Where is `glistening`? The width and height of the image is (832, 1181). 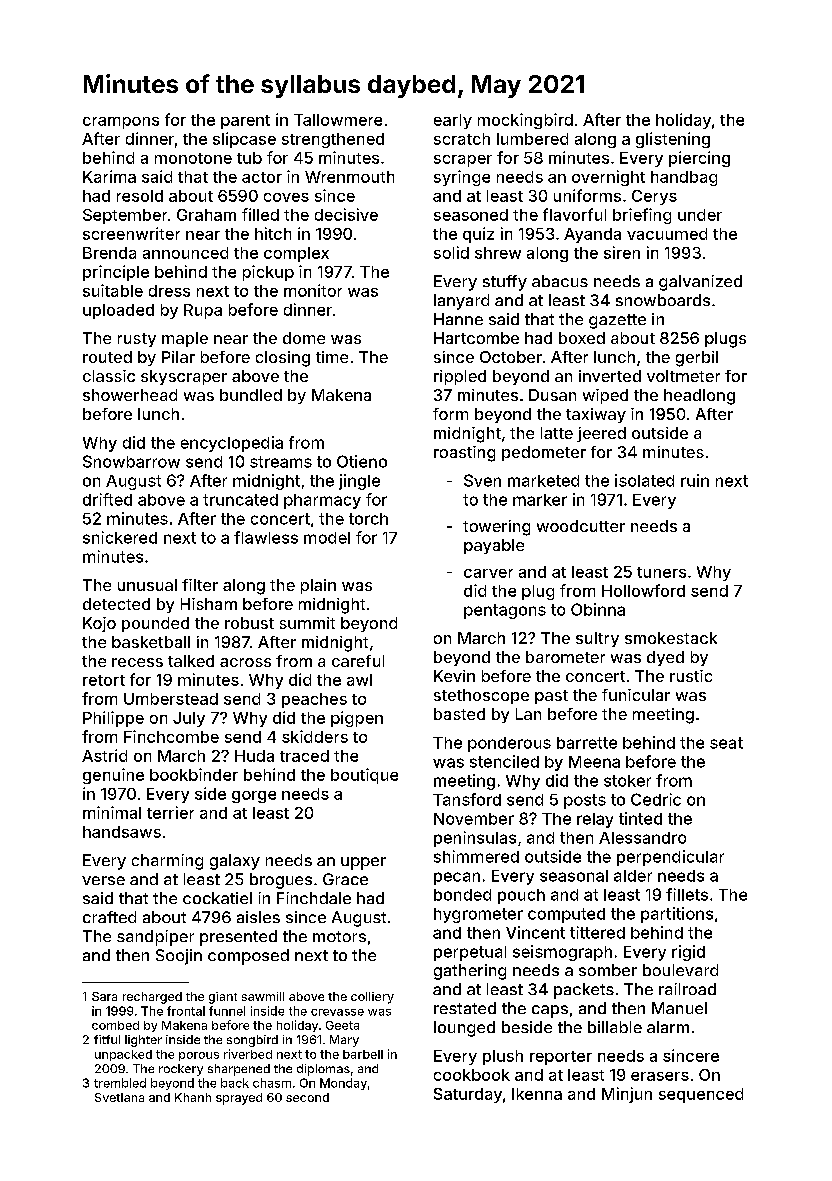
glistening is located at coordinates (673, 140).
